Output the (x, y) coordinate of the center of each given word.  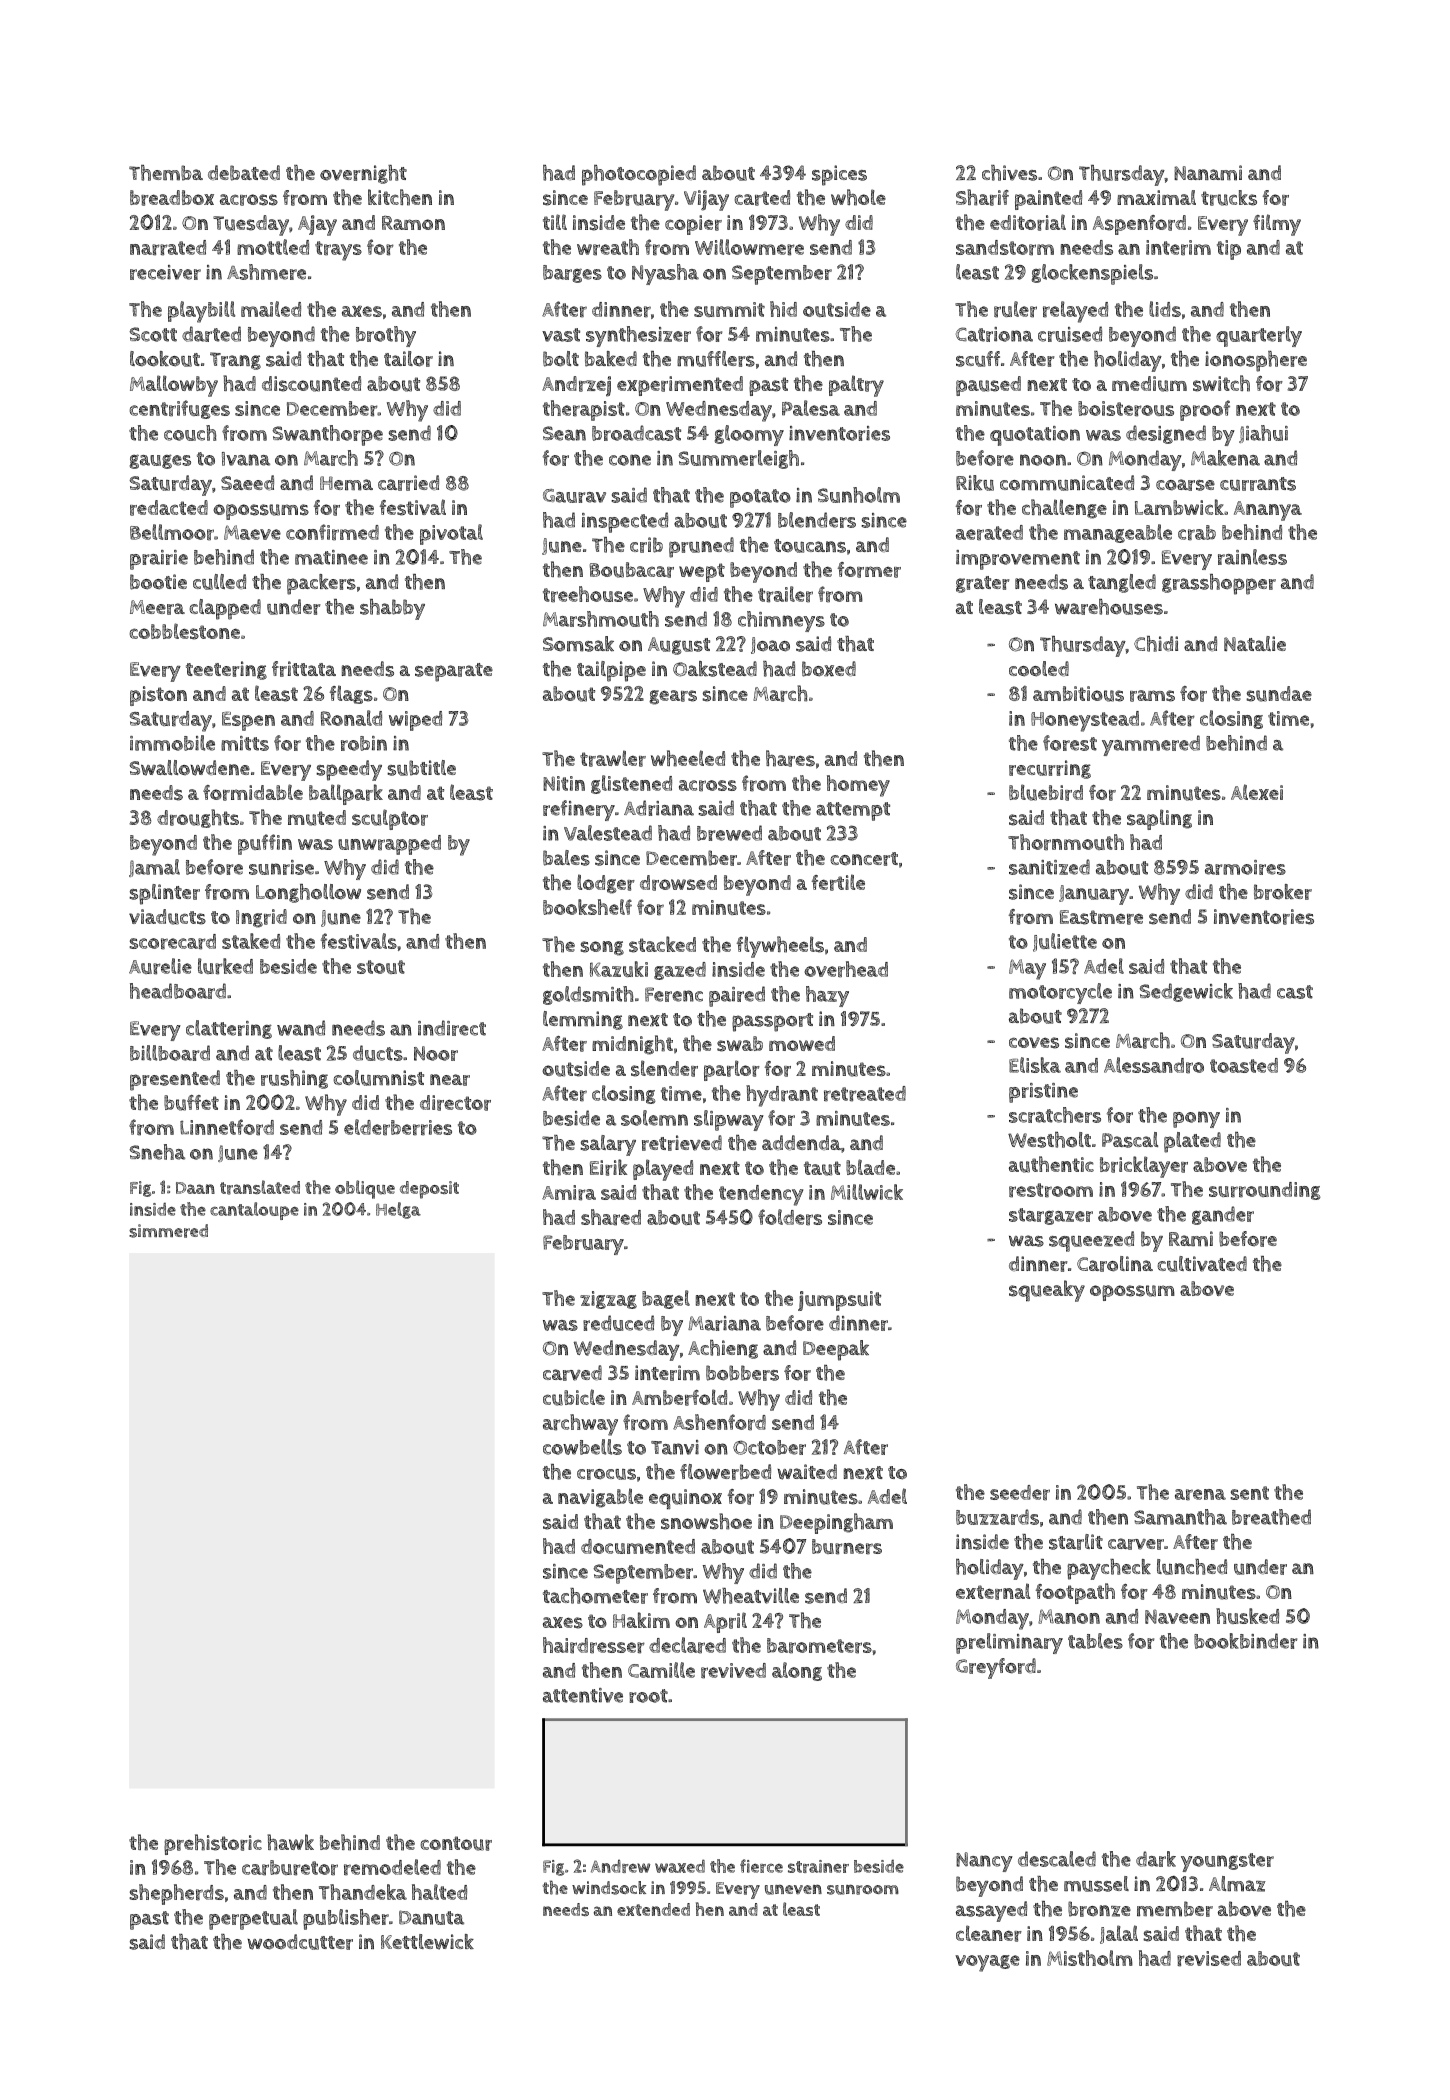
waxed (680, 1866)
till (555, 222)
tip (1229, 250)
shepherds (176, 1894)
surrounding (1265, 1191)
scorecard (172, 942)
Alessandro (1154, 1065)
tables (1095, 1641)
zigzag (608, 1300)
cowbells (582, 1447)
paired (737, 996)
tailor (408, 359)
